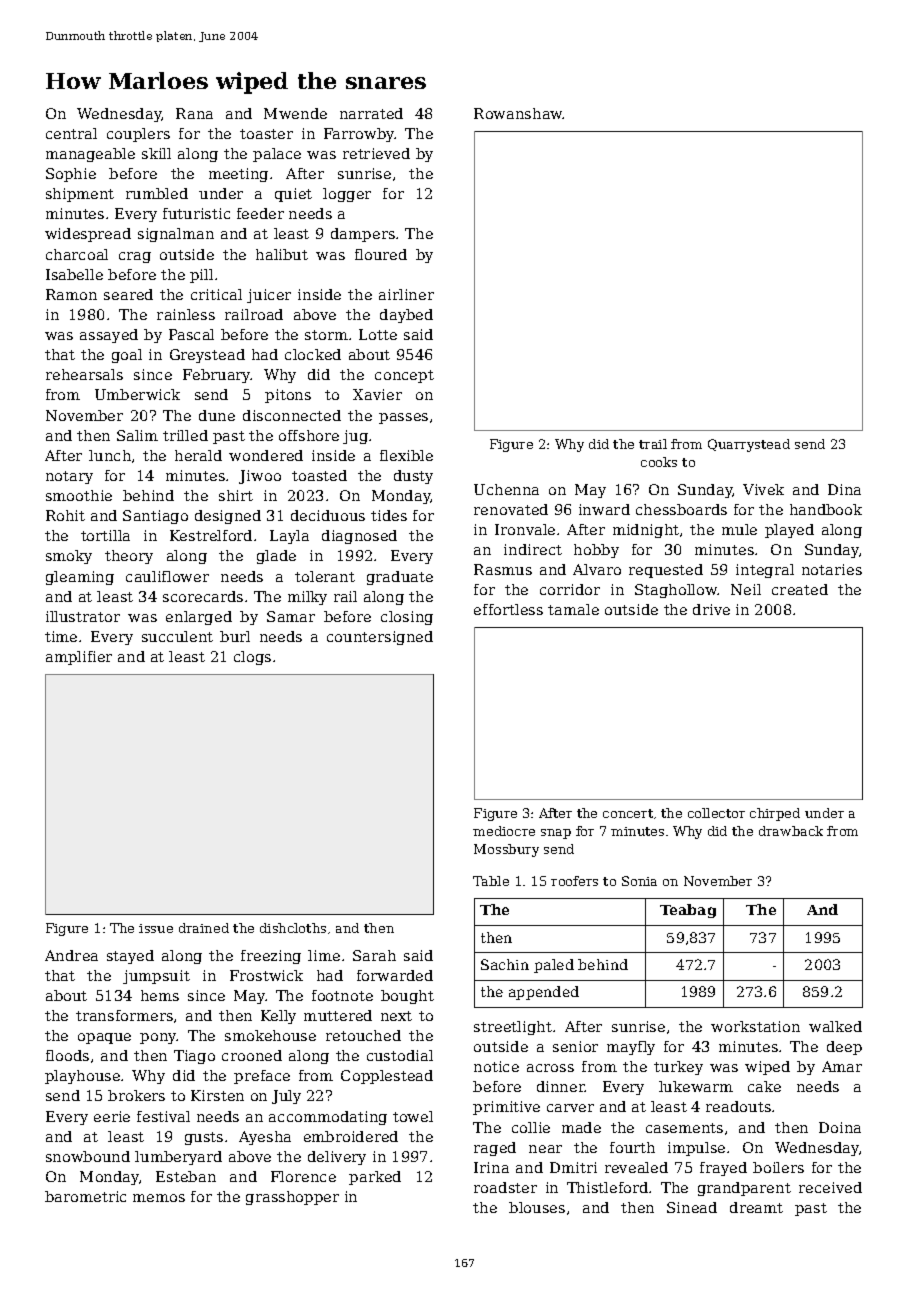  What do you see at coordinates (518, 113) in the screenshot?
I see `Rowanshaw` at bounding box center [518, 113].
